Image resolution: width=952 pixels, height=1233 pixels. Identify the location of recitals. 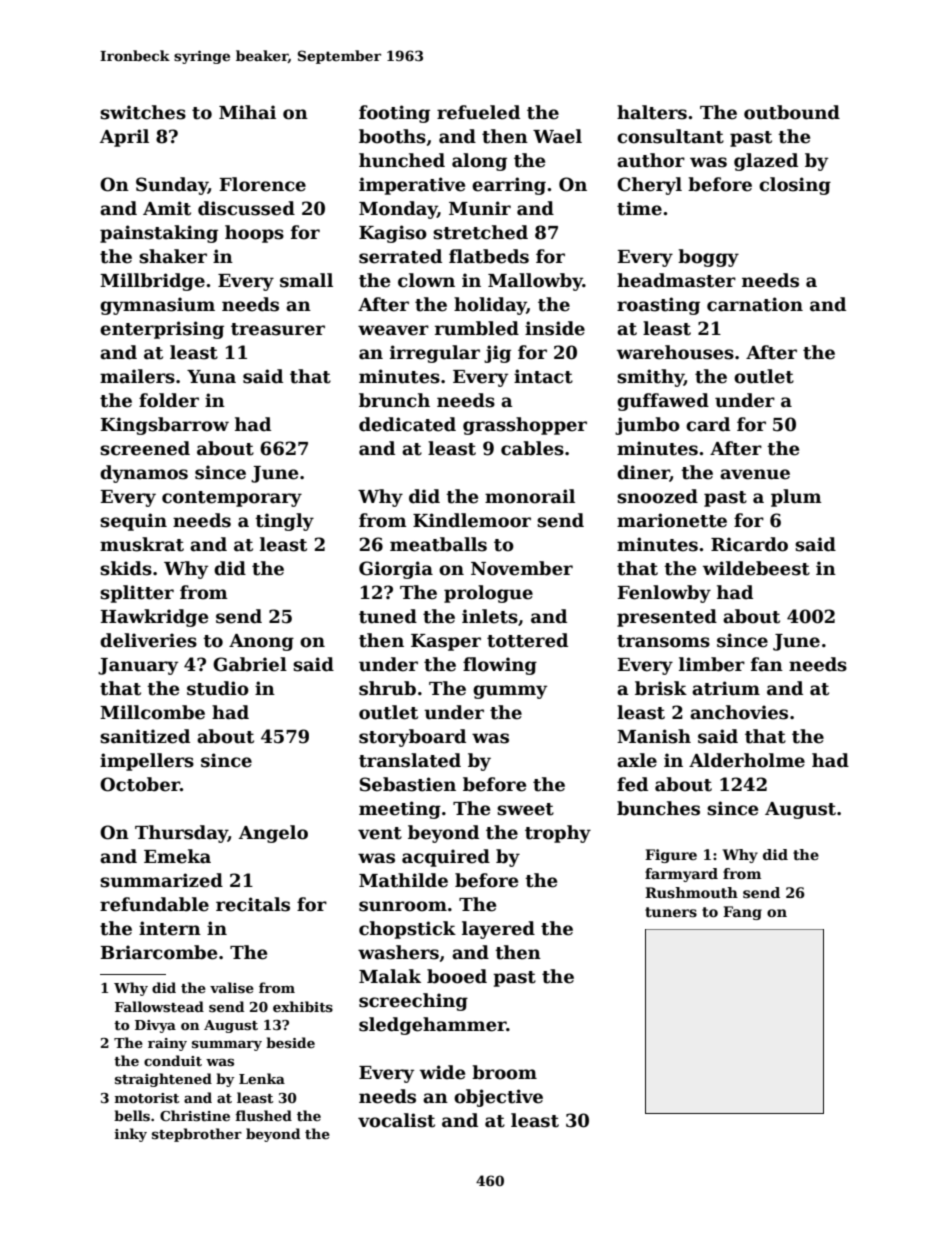
(253, 904).
